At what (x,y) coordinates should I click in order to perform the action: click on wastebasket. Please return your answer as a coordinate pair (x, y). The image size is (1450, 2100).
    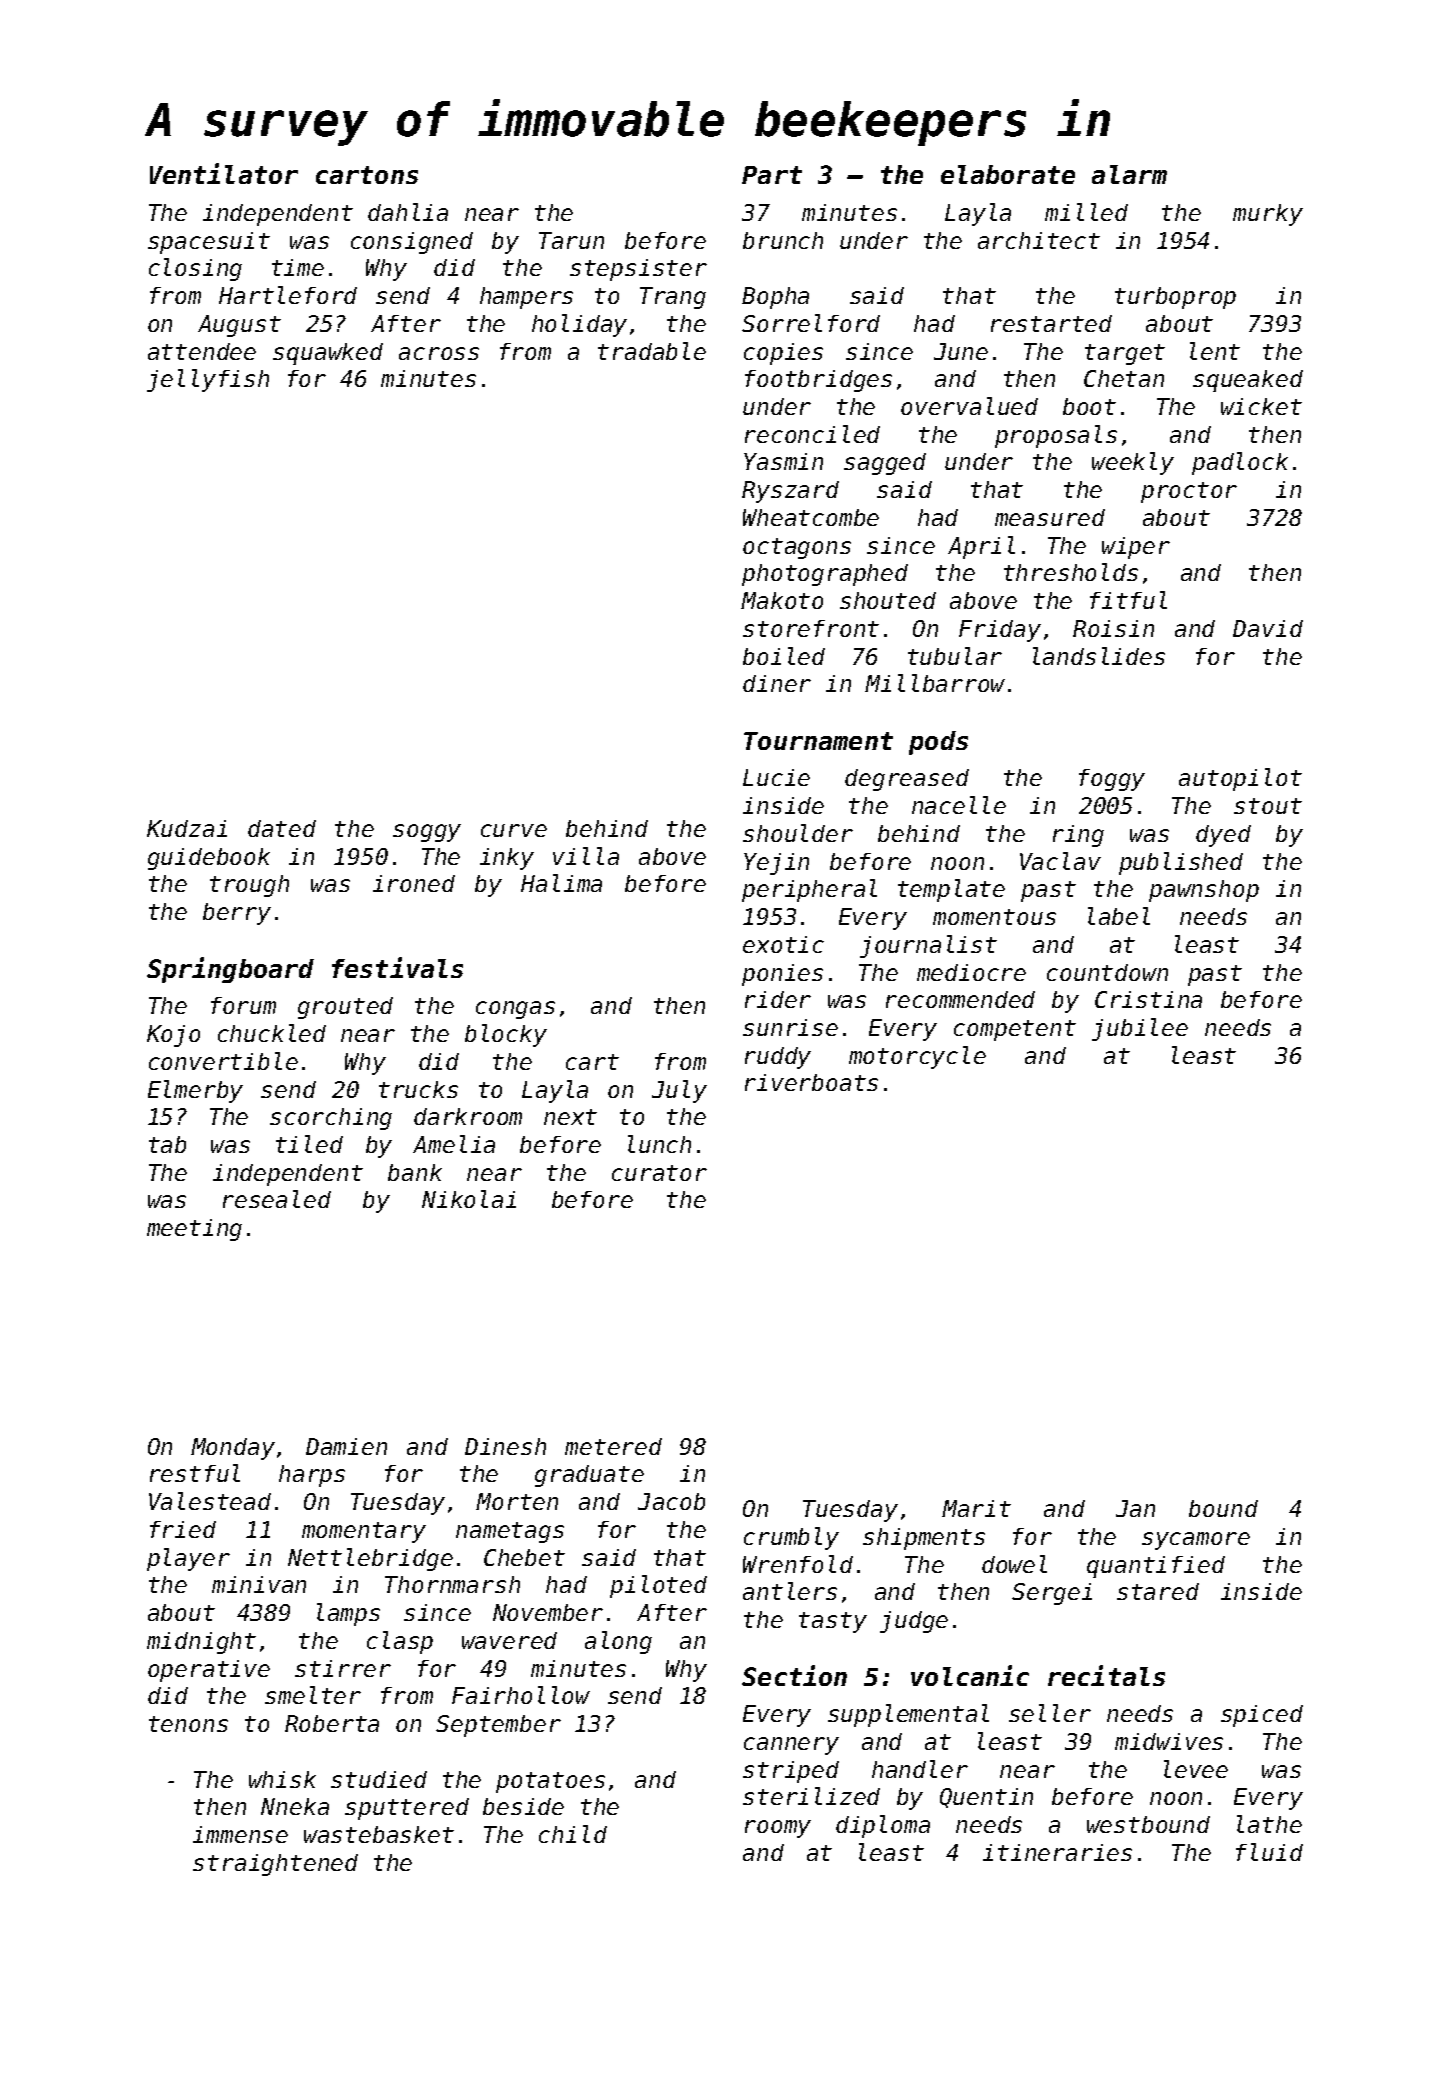
    Looking at the image, I should click on (379, 1834).
